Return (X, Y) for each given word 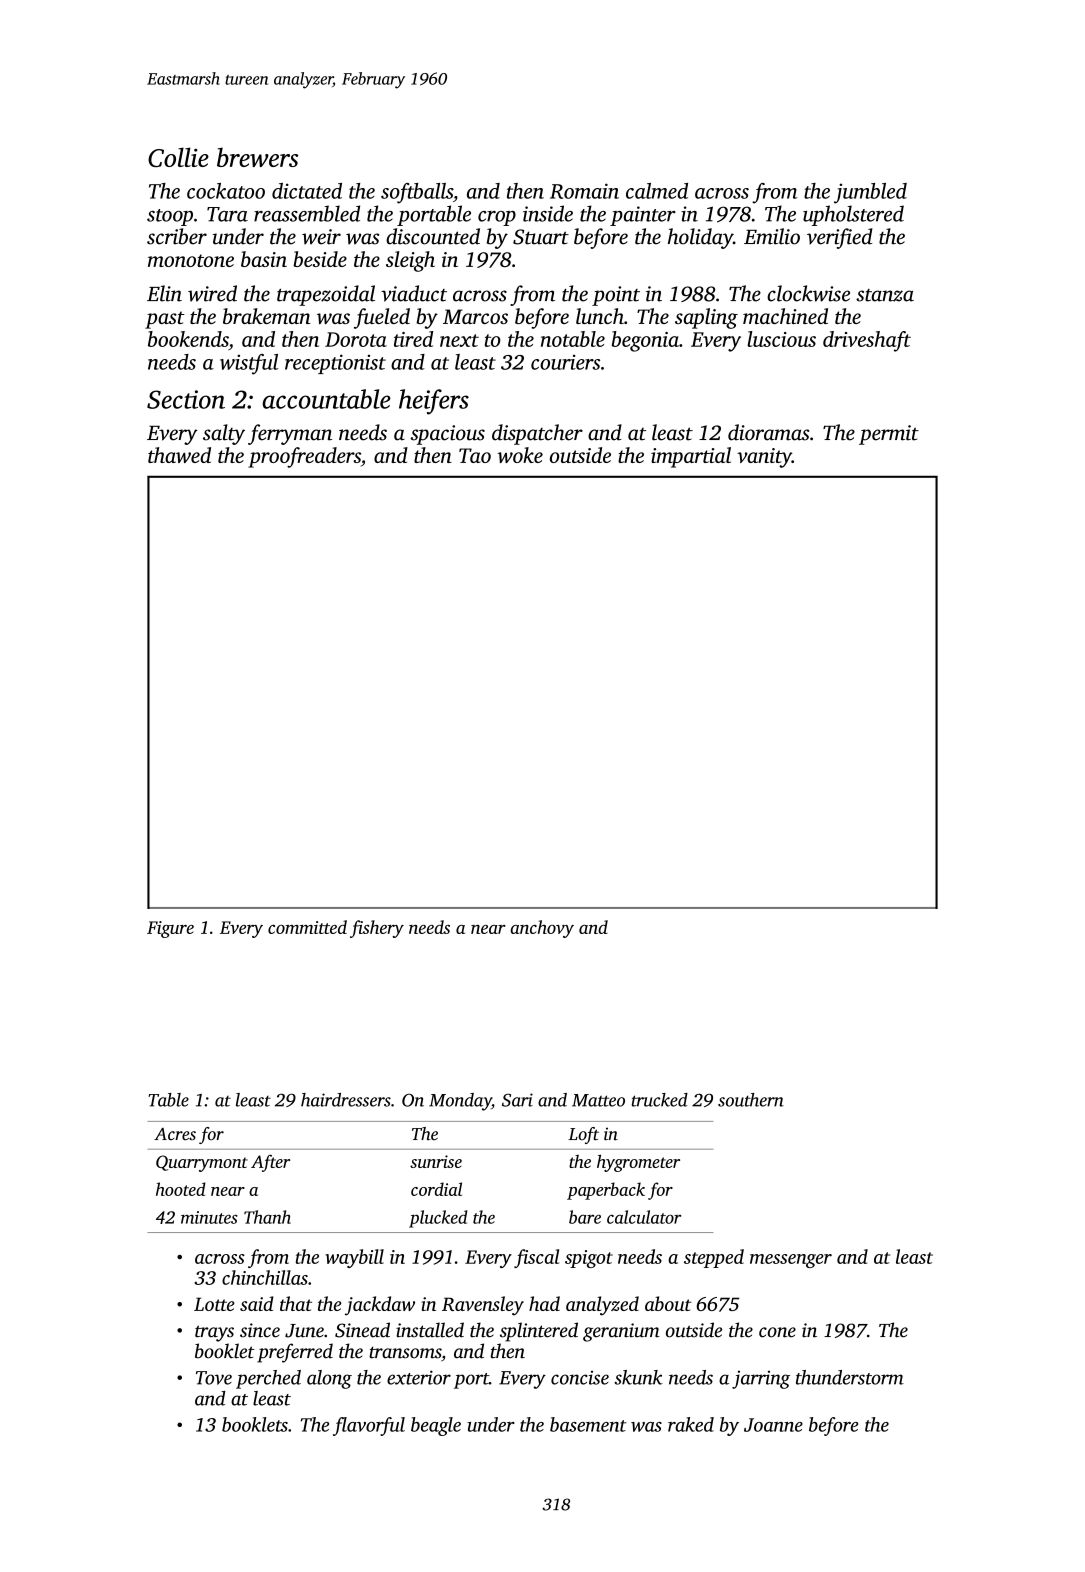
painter (643, 216)
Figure (170, 929)
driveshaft (867, 341)
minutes (209, 1217)
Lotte (214, 1304)
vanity (764, 458)
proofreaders (304, 457)
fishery (377, 929)
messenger (791, 1261)
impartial (691, 457)
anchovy (542, 929)
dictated (307, 191)
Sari (517, 1100)
